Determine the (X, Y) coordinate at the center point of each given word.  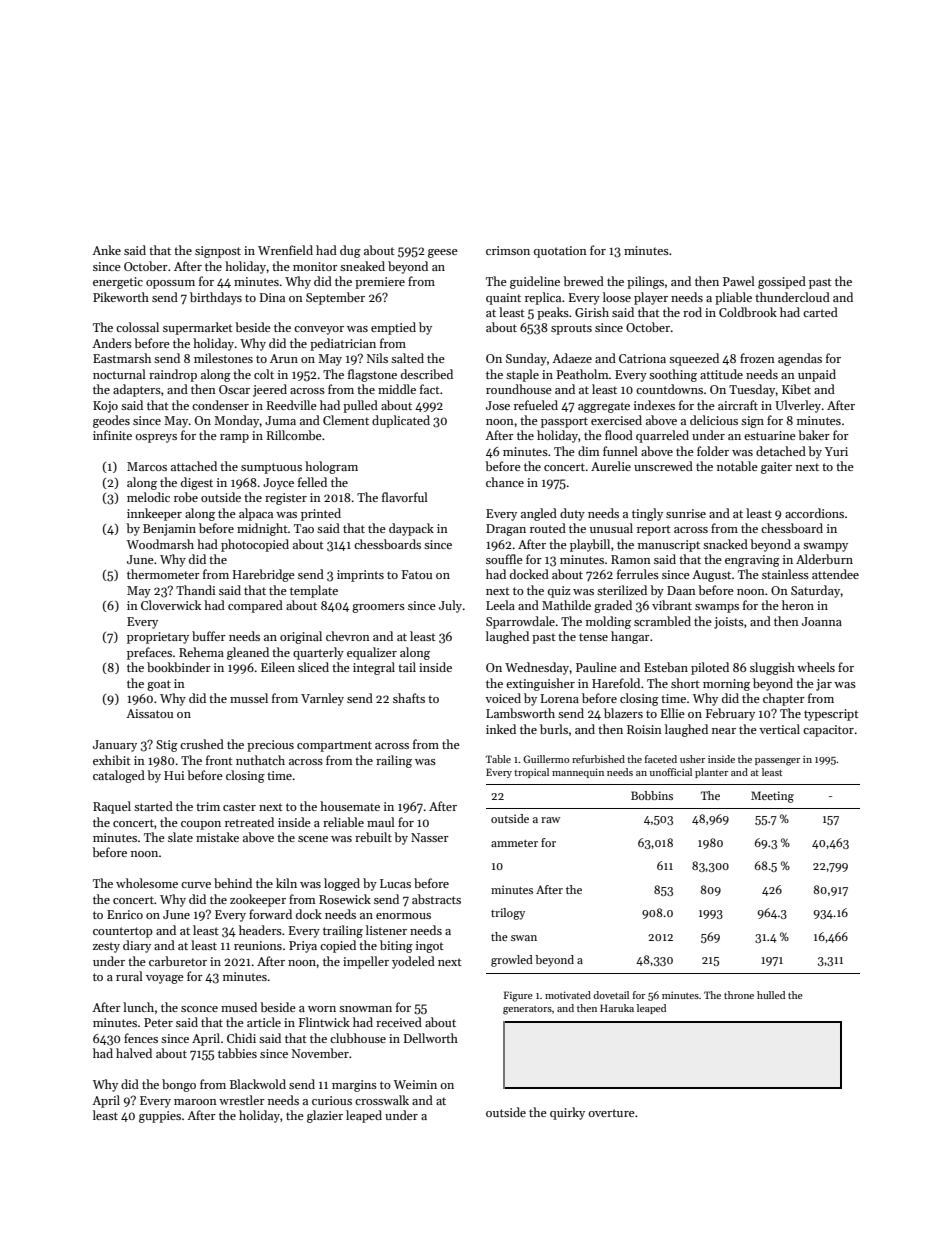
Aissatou (149, 713)
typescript (831, 715)
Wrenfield (285, 250)
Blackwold (258, 1084)
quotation (560, 252)
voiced (503, 698)
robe (186, 497)
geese (443, 253)
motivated (568, 995)
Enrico (125, 914)
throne (739, 995)
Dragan (506, 530)
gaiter (776, 468)
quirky (567, 1113)
